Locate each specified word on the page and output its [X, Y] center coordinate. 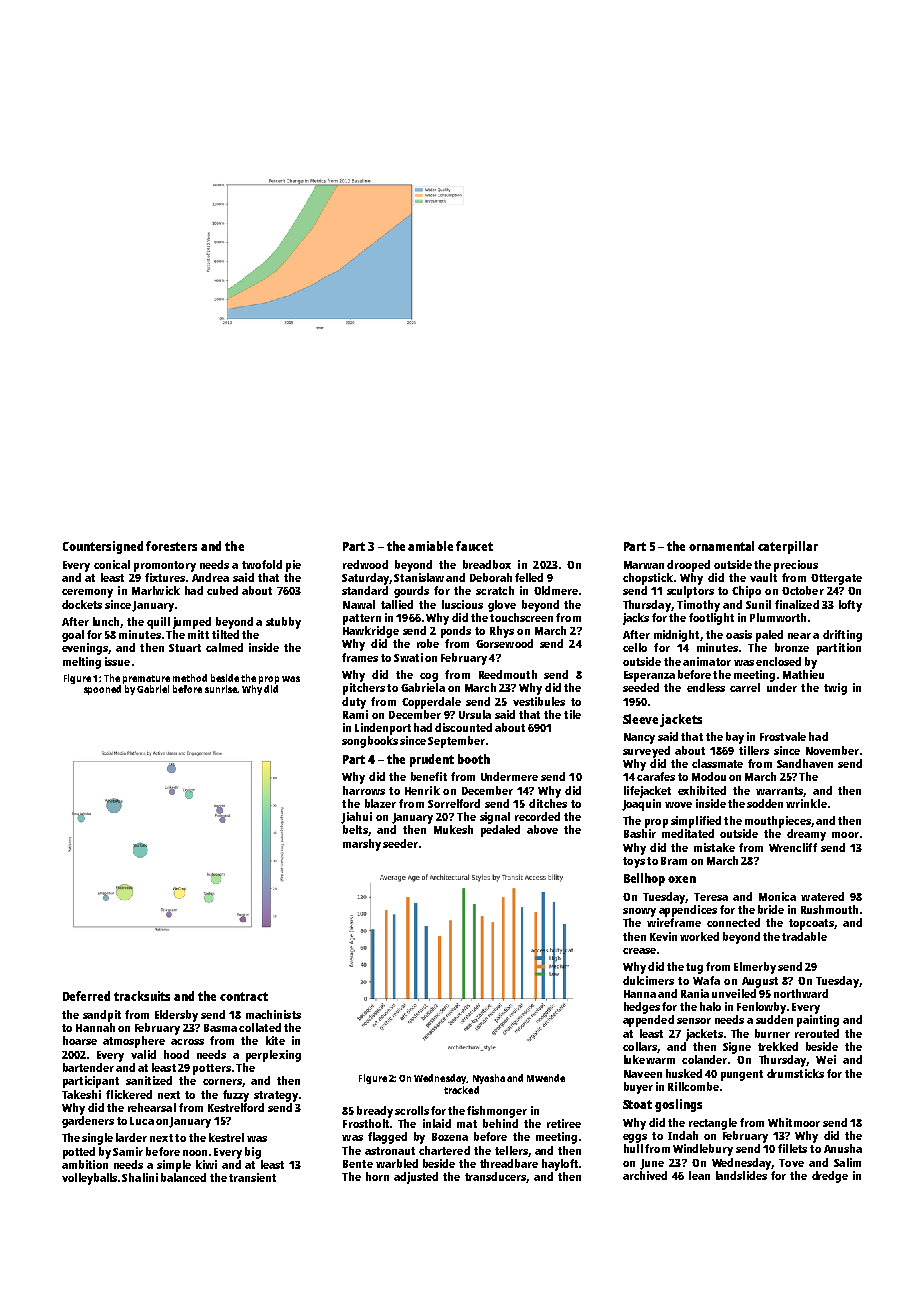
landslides [741, 1175]
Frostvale [783, 736]
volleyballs [89, 1179]
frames [360, 657]
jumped [192, 623]
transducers [495, 1176]
